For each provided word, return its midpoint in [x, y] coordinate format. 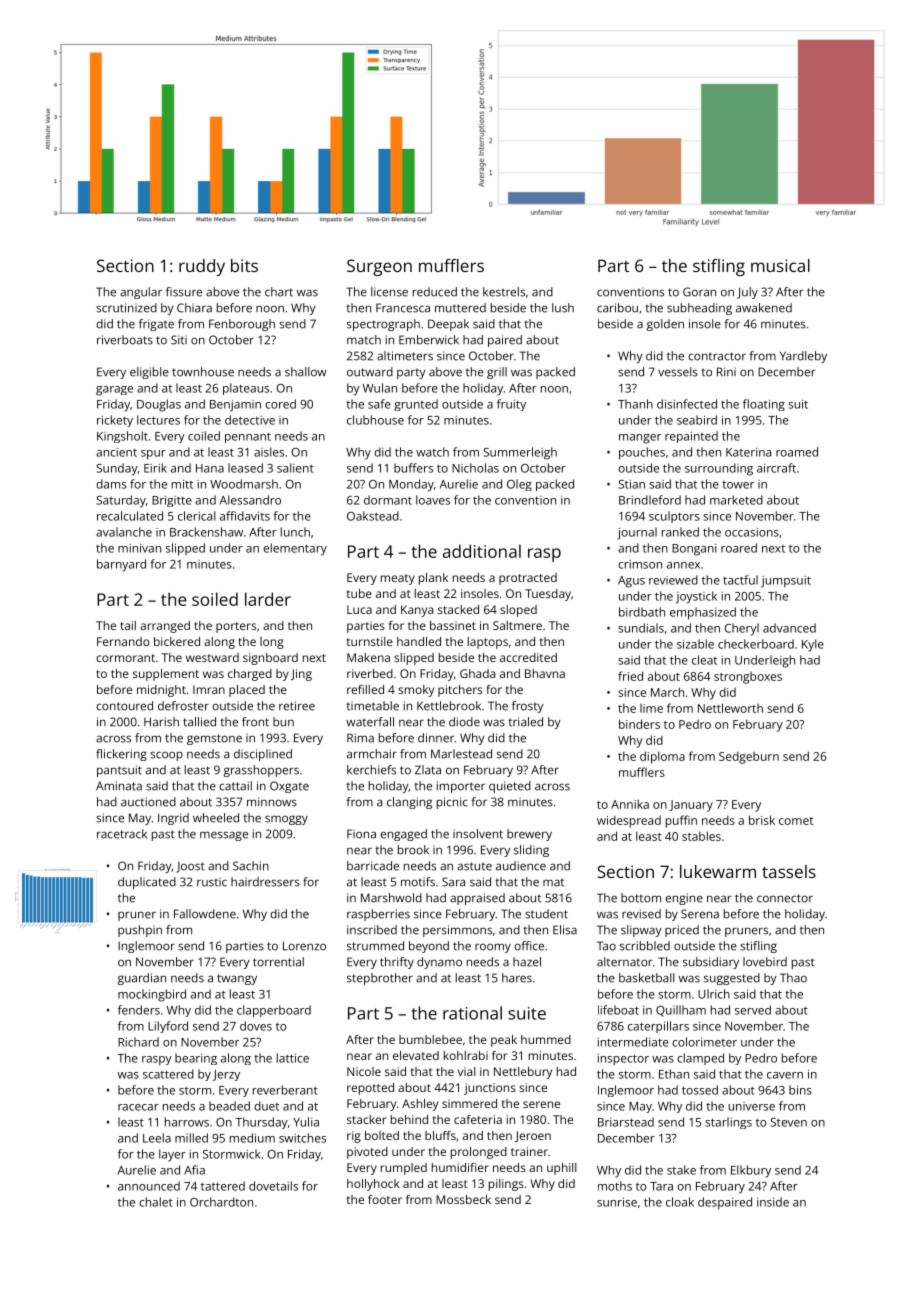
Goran [699, 292]
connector [785, 898]
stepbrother [380, 979]
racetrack [122, 834]
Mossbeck [463, 1199]
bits [244, 265]
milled [191, 1138]
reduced [435, 292]
